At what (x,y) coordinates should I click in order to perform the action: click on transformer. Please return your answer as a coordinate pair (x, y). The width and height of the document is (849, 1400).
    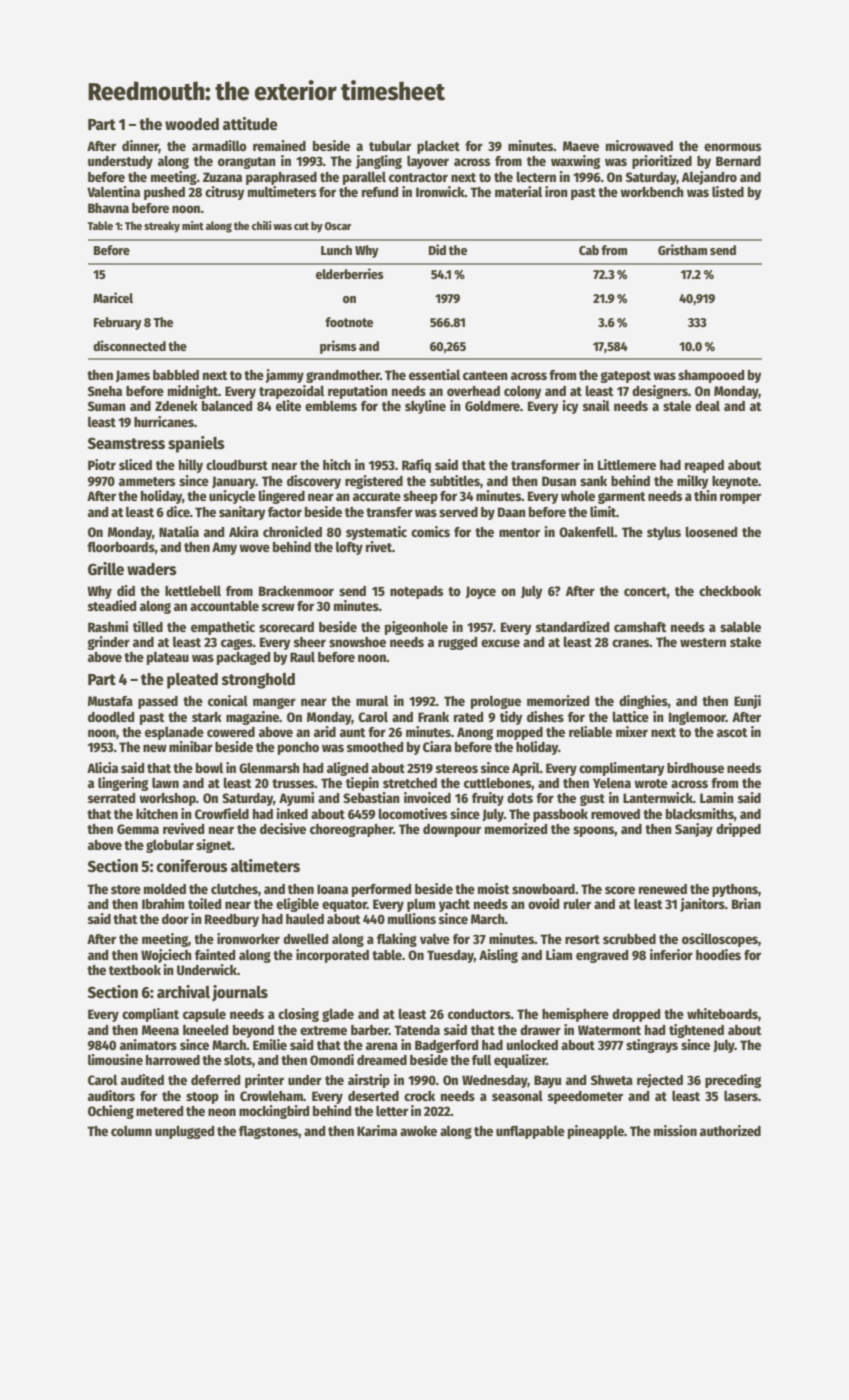
    Looking at the image, I should click on (545, 465).
